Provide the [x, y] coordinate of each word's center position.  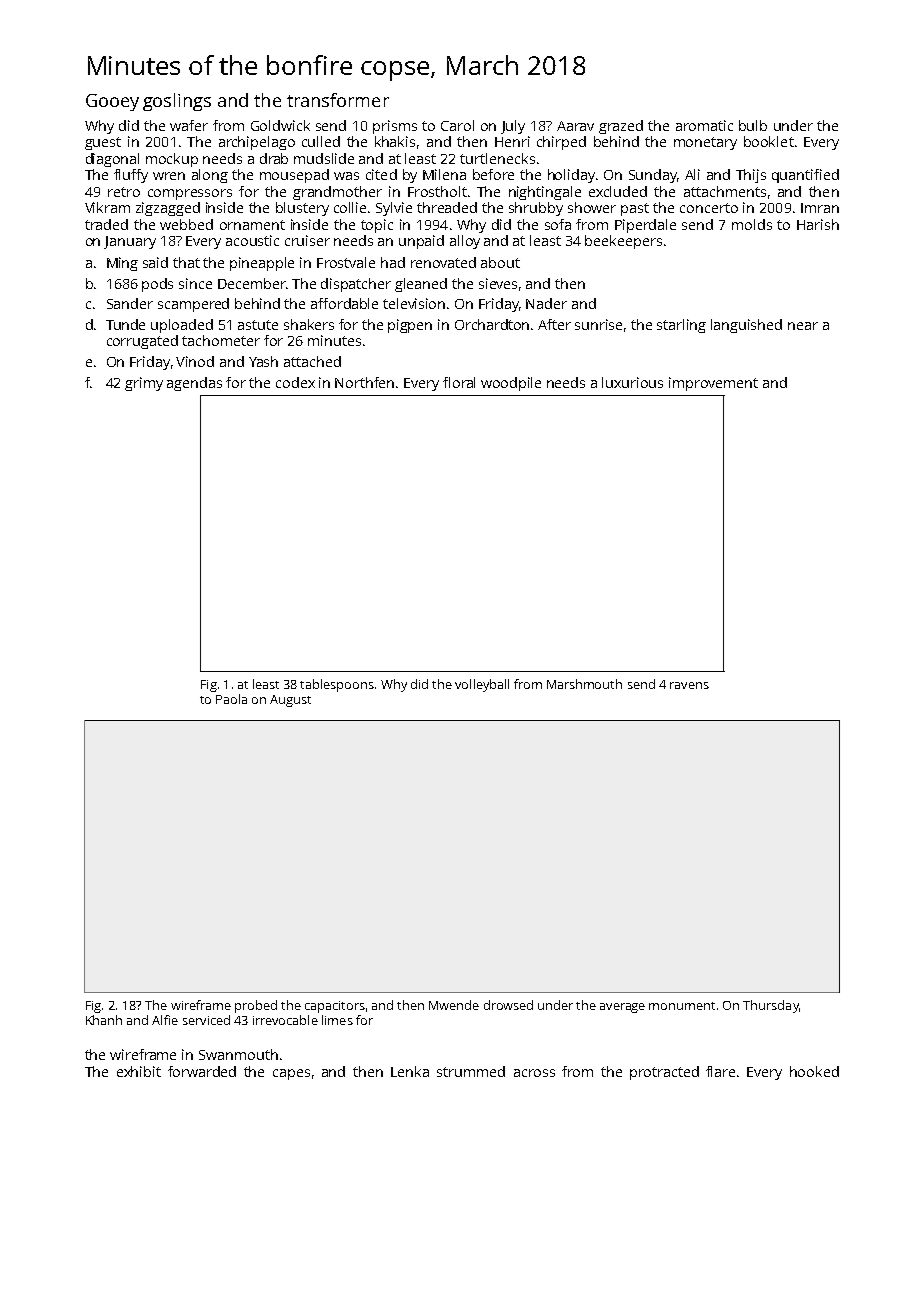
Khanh [104, 1020]
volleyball [482, 685]
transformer [338, 100]
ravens [689, 685]
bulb [753, 125]
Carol [457, 125]
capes [291, 1074]
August [290, 701]
